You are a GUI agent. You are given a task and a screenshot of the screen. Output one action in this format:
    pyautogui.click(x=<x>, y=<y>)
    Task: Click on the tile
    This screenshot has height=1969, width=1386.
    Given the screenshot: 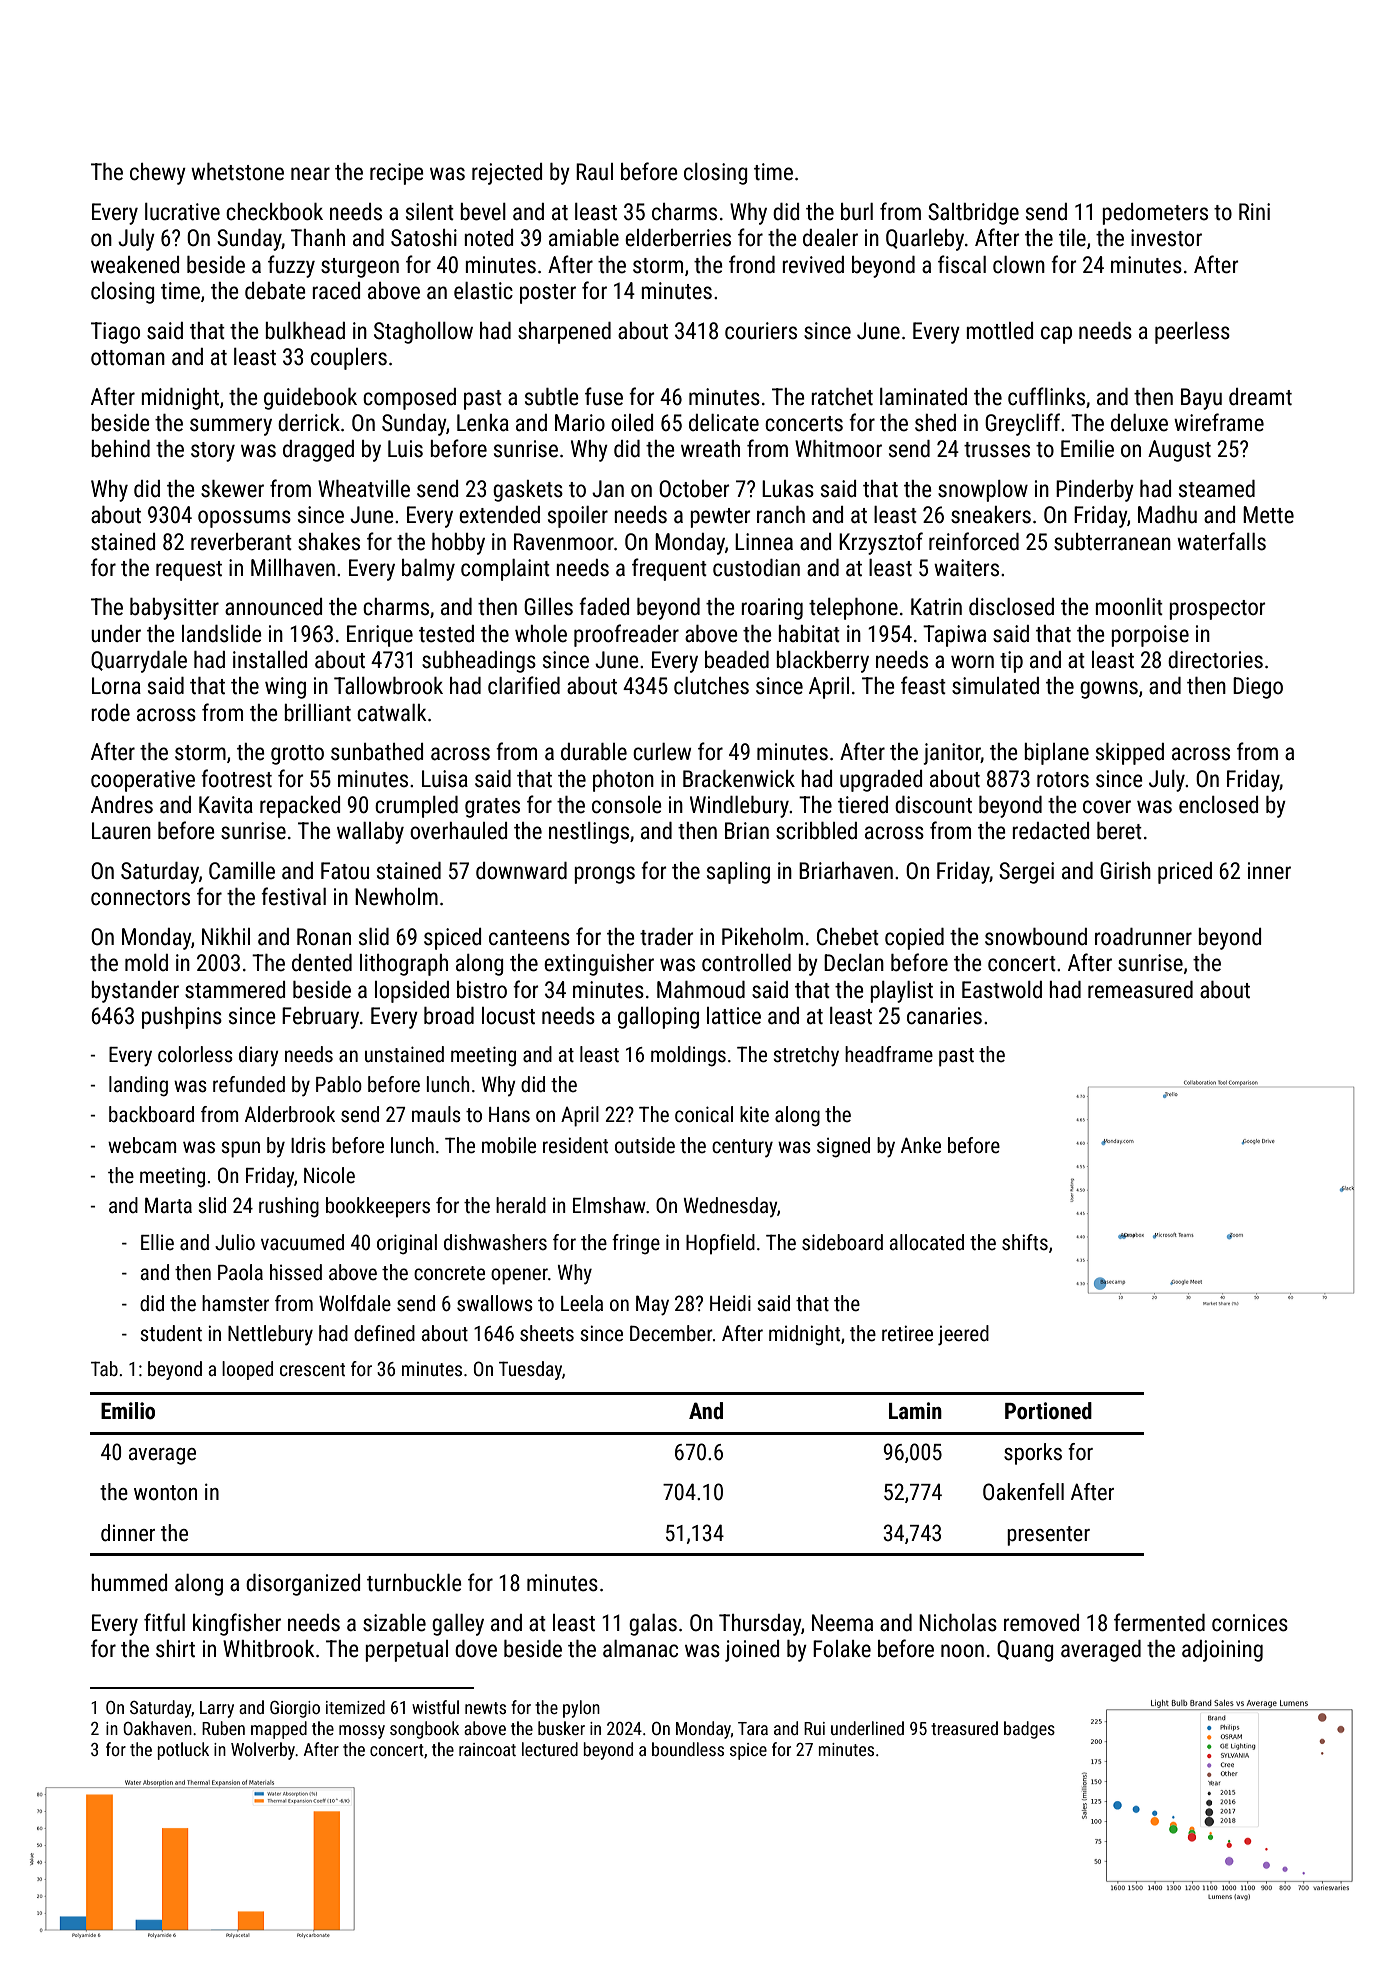 What is the action you would take?
    pyautogui.click(x=1072, y=238)
